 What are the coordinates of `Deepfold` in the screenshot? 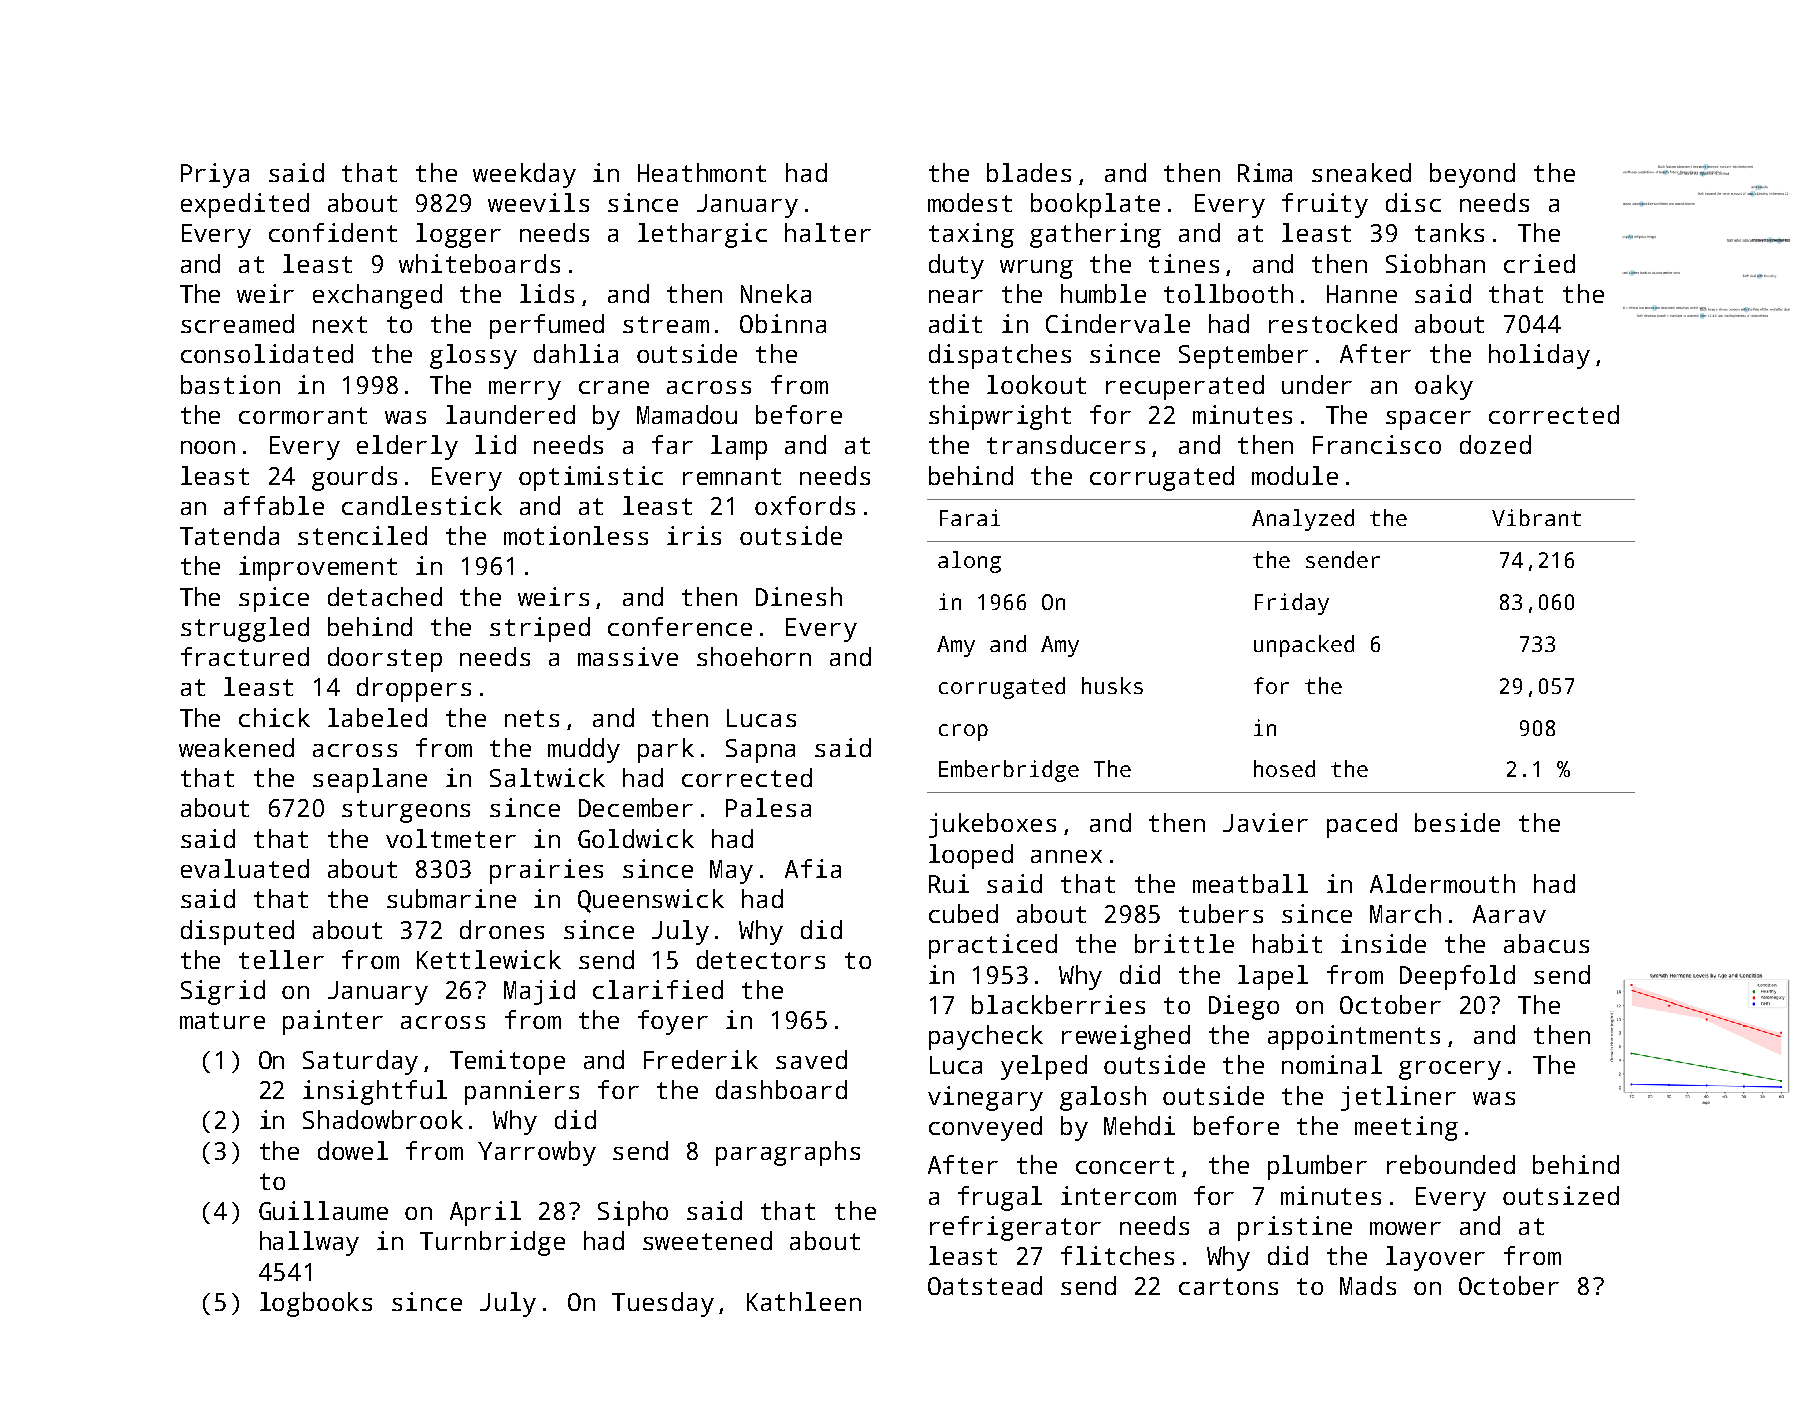 It's located at (1457, 977).
